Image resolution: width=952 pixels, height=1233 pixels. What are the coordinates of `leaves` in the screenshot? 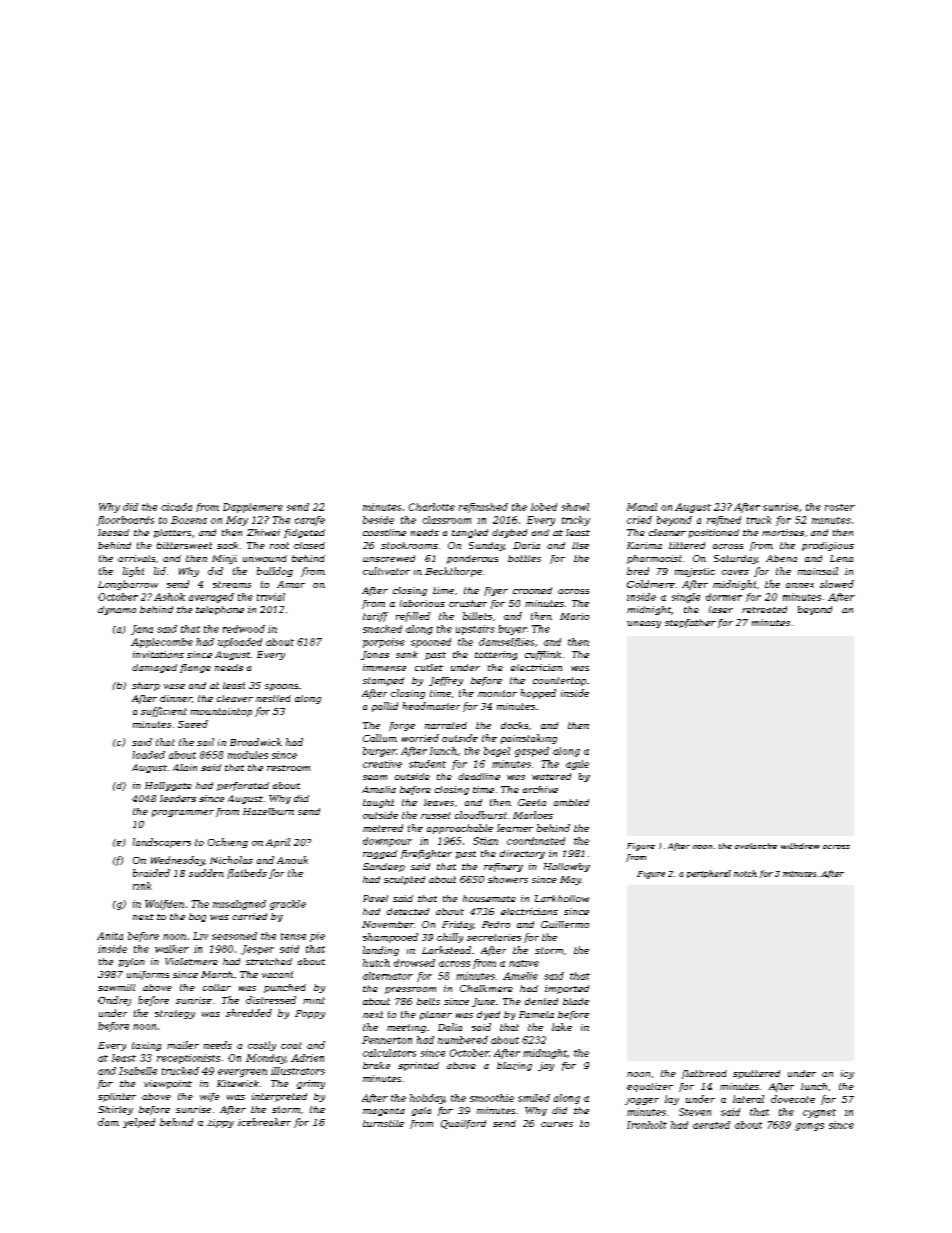 It's located at (439, 802).
